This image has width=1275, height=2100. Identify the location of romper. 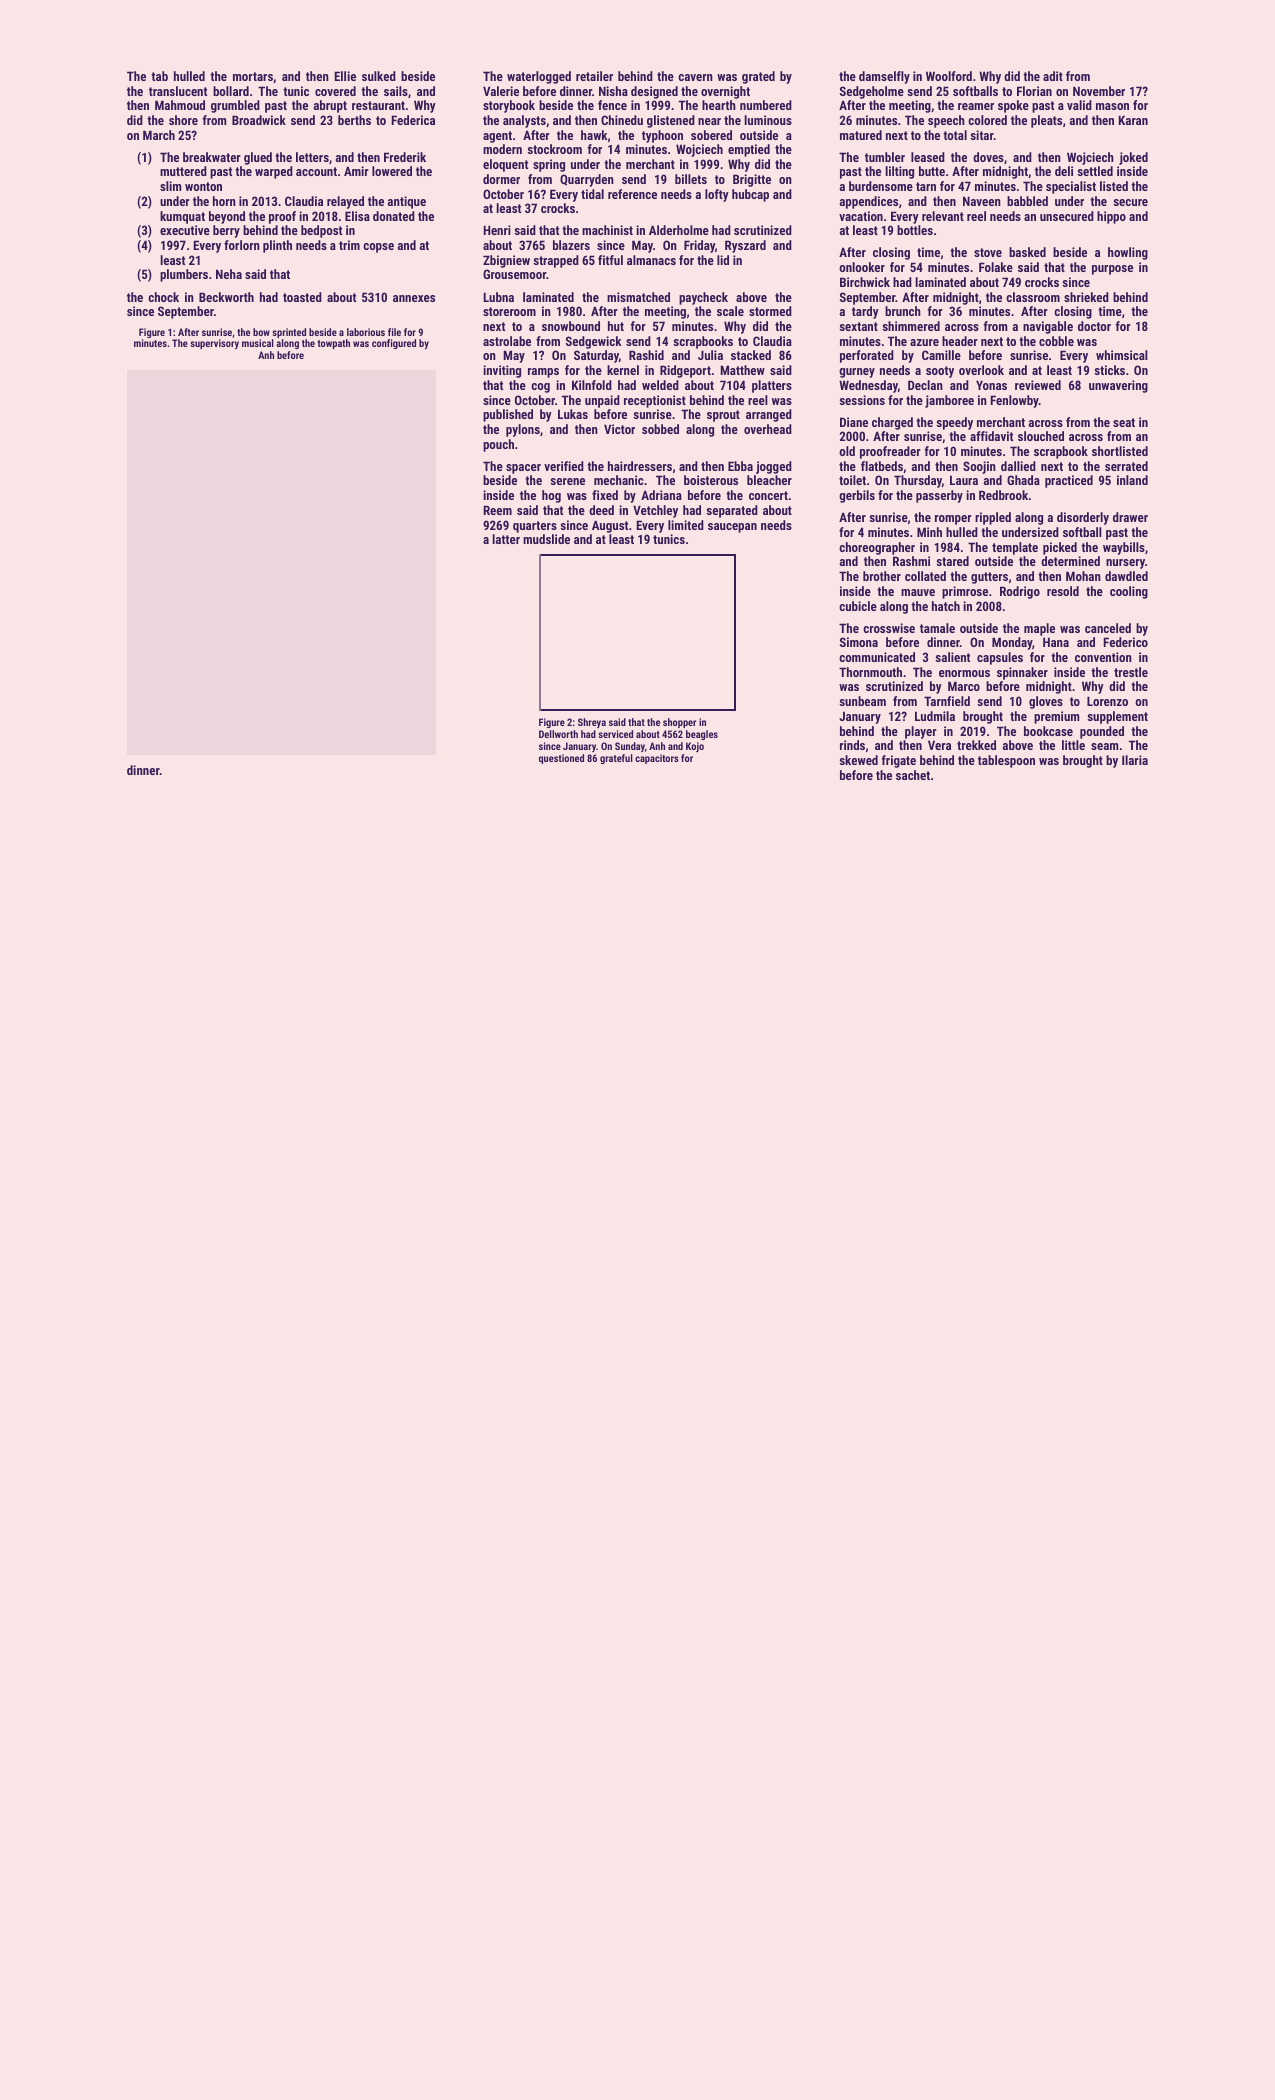
(953, 520).
